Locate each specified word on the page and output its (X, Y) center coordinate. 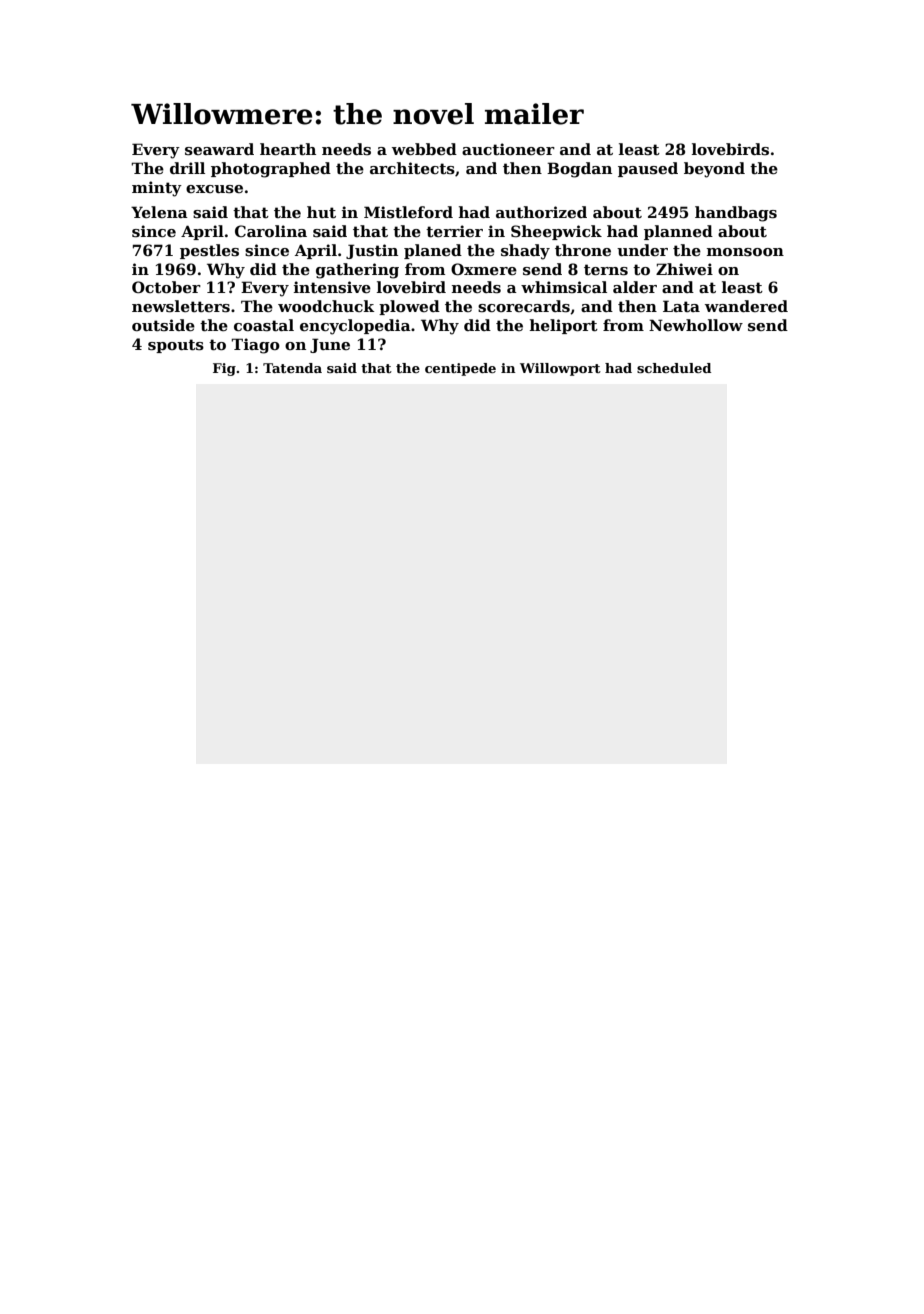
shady (525, 252)
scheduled (674, 368)
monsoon (745, 252)
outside (163, 325)
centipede (460, 369)
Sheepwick (556, 232)
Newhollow (696, 325)
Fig (224, 369)
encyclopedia (355, 327)
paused (648, 169)
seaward (219, 149)
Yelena (159, 212)
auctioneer (508, 149)
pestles (209, 251)
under (642, 250)
